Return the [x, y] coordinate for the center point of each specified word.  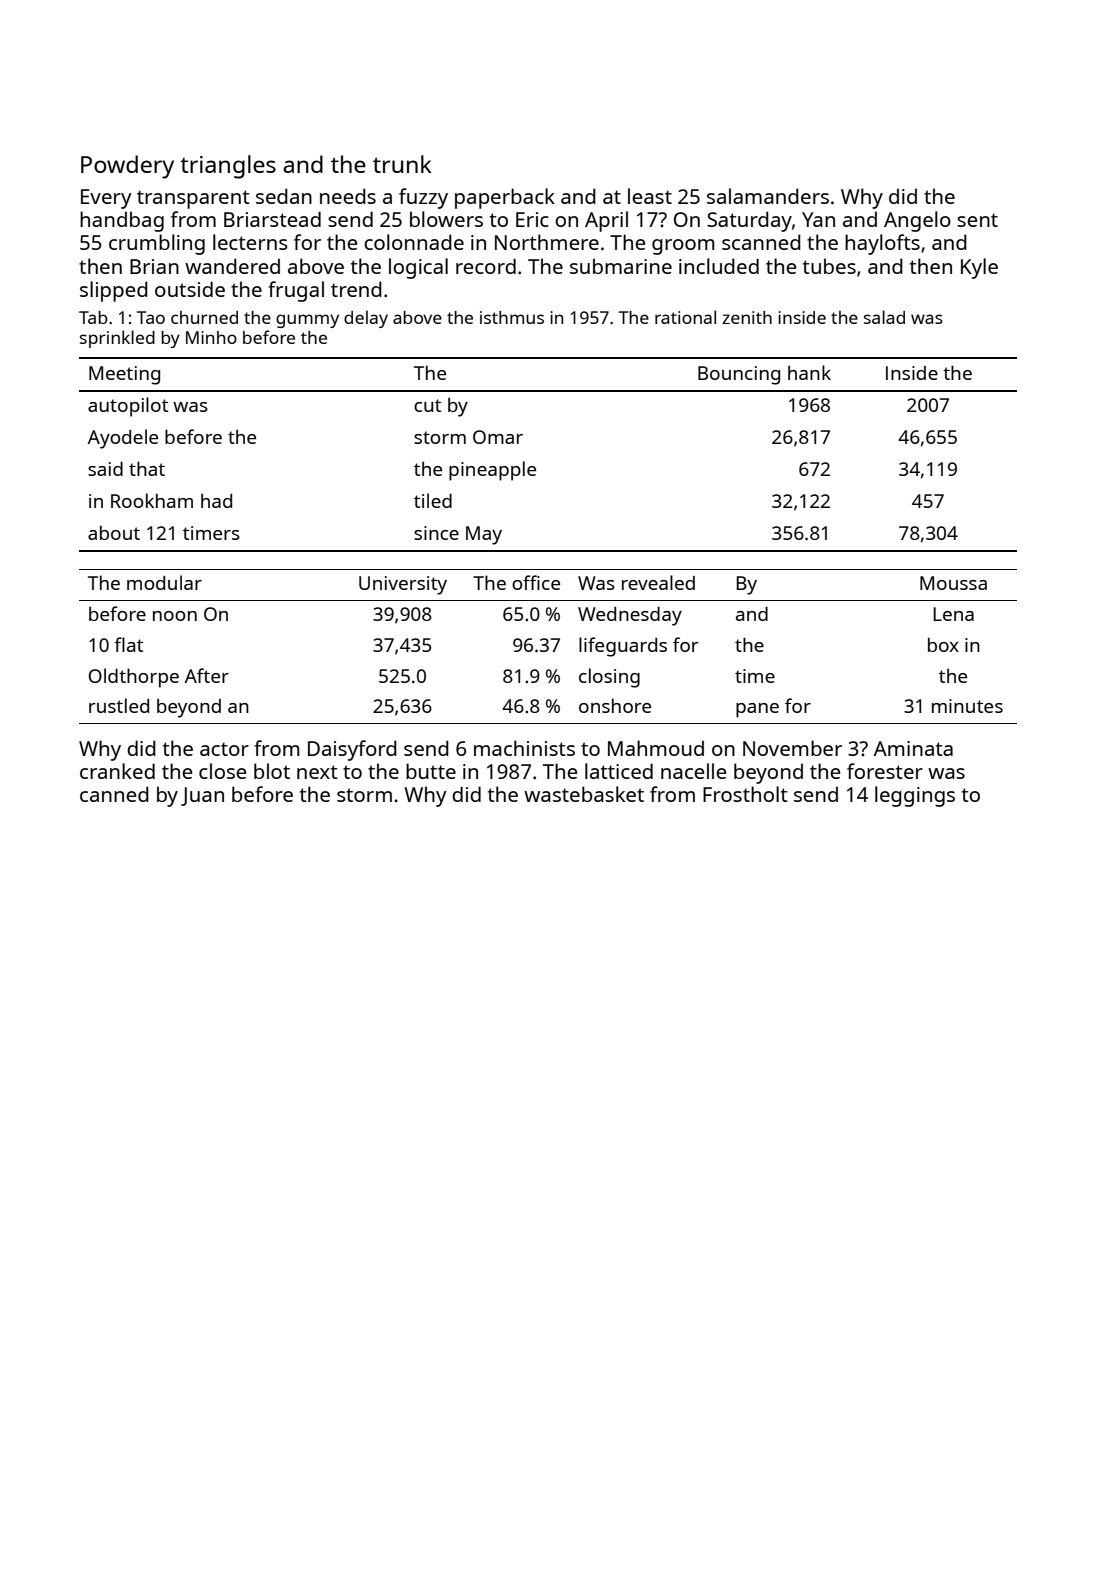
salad [884, 317]
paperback [505, 198]
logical [418, 268]
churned [204, 317]
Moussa [953, 583]
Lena [954, 614]
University [403, 585]
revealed [658, 582]
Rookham [152, 500]
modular [164, 582]
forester [885, 771]
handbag [122, 221]
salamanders [768, 196]
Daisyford [352, 750]
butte [431, 771]
